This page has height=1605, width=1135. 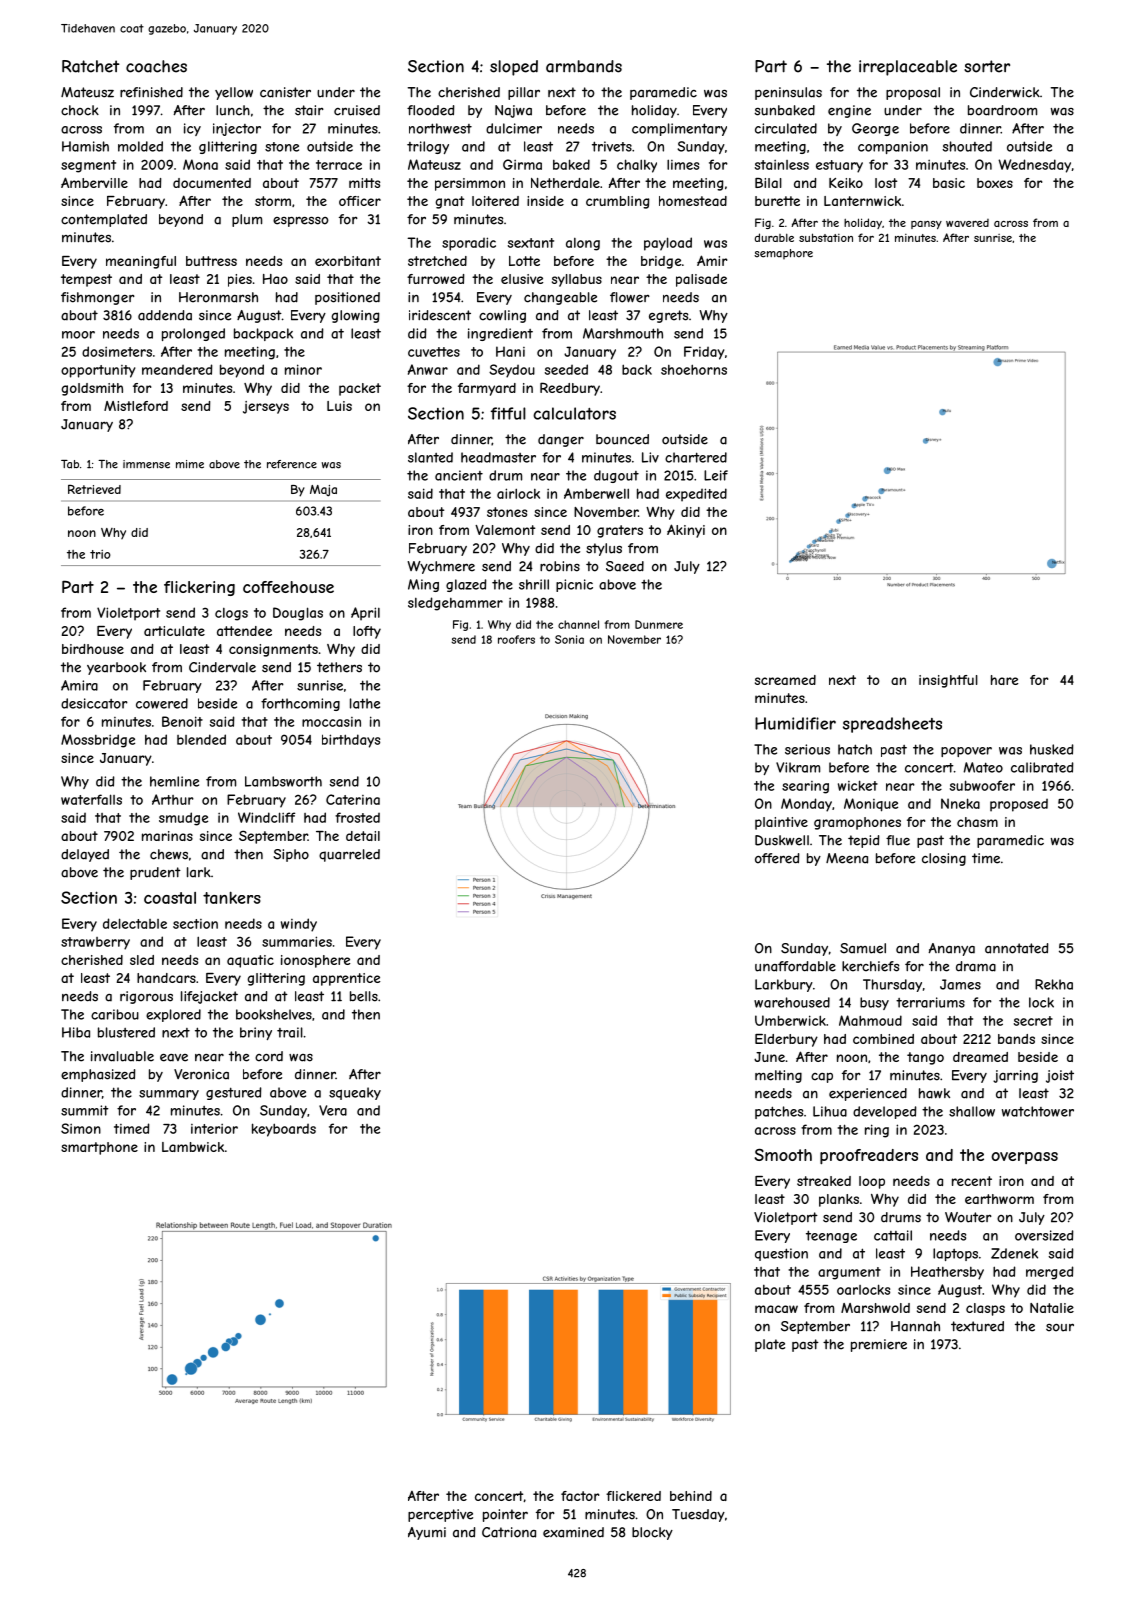 What do you see at coordinates (573, 1532) in the page?
I see `examined` at bounding box center [573, 1532].
